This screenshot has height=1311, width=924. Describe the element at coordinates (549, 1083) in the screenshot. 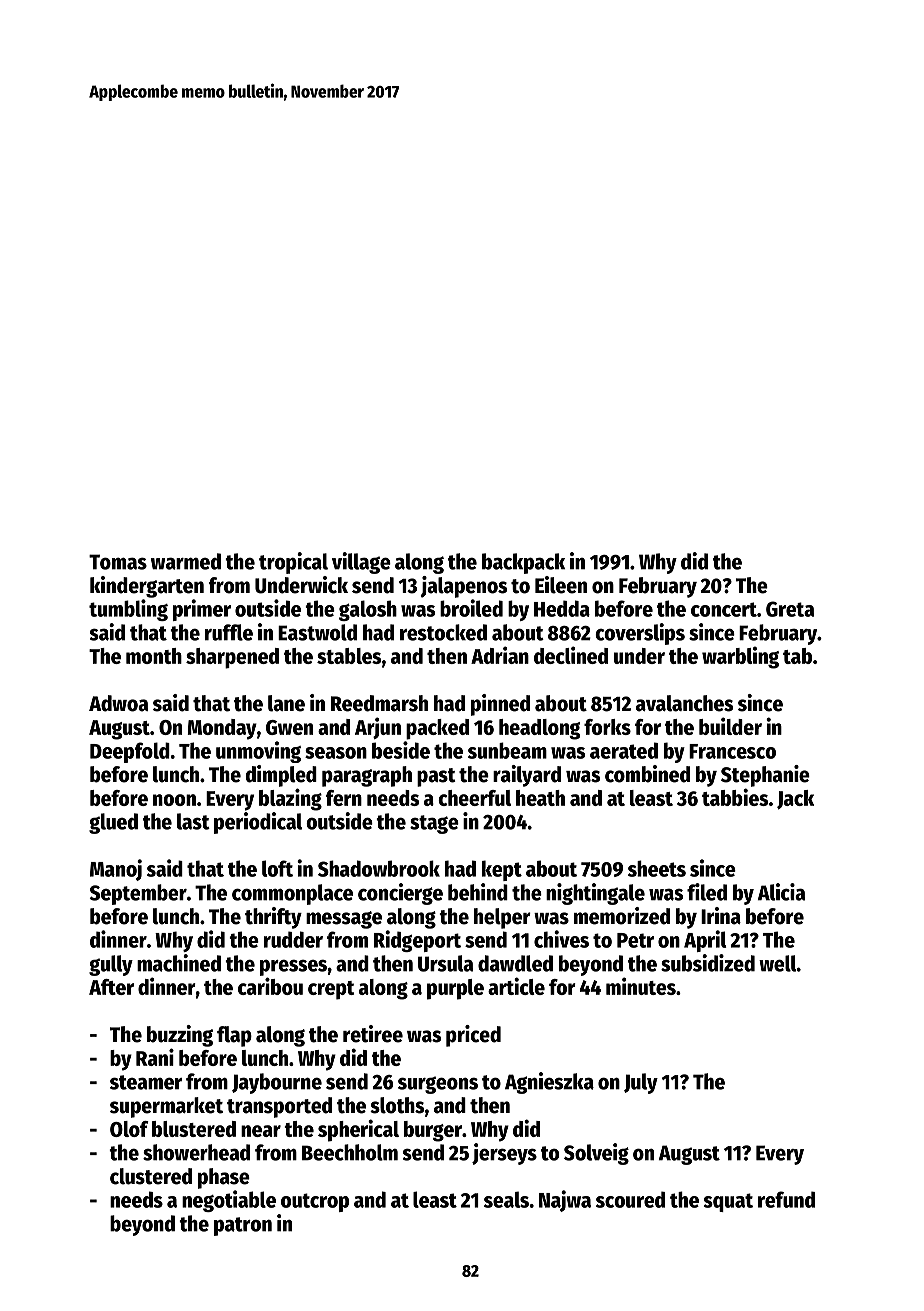

I see `Agnieszka` at that location.
